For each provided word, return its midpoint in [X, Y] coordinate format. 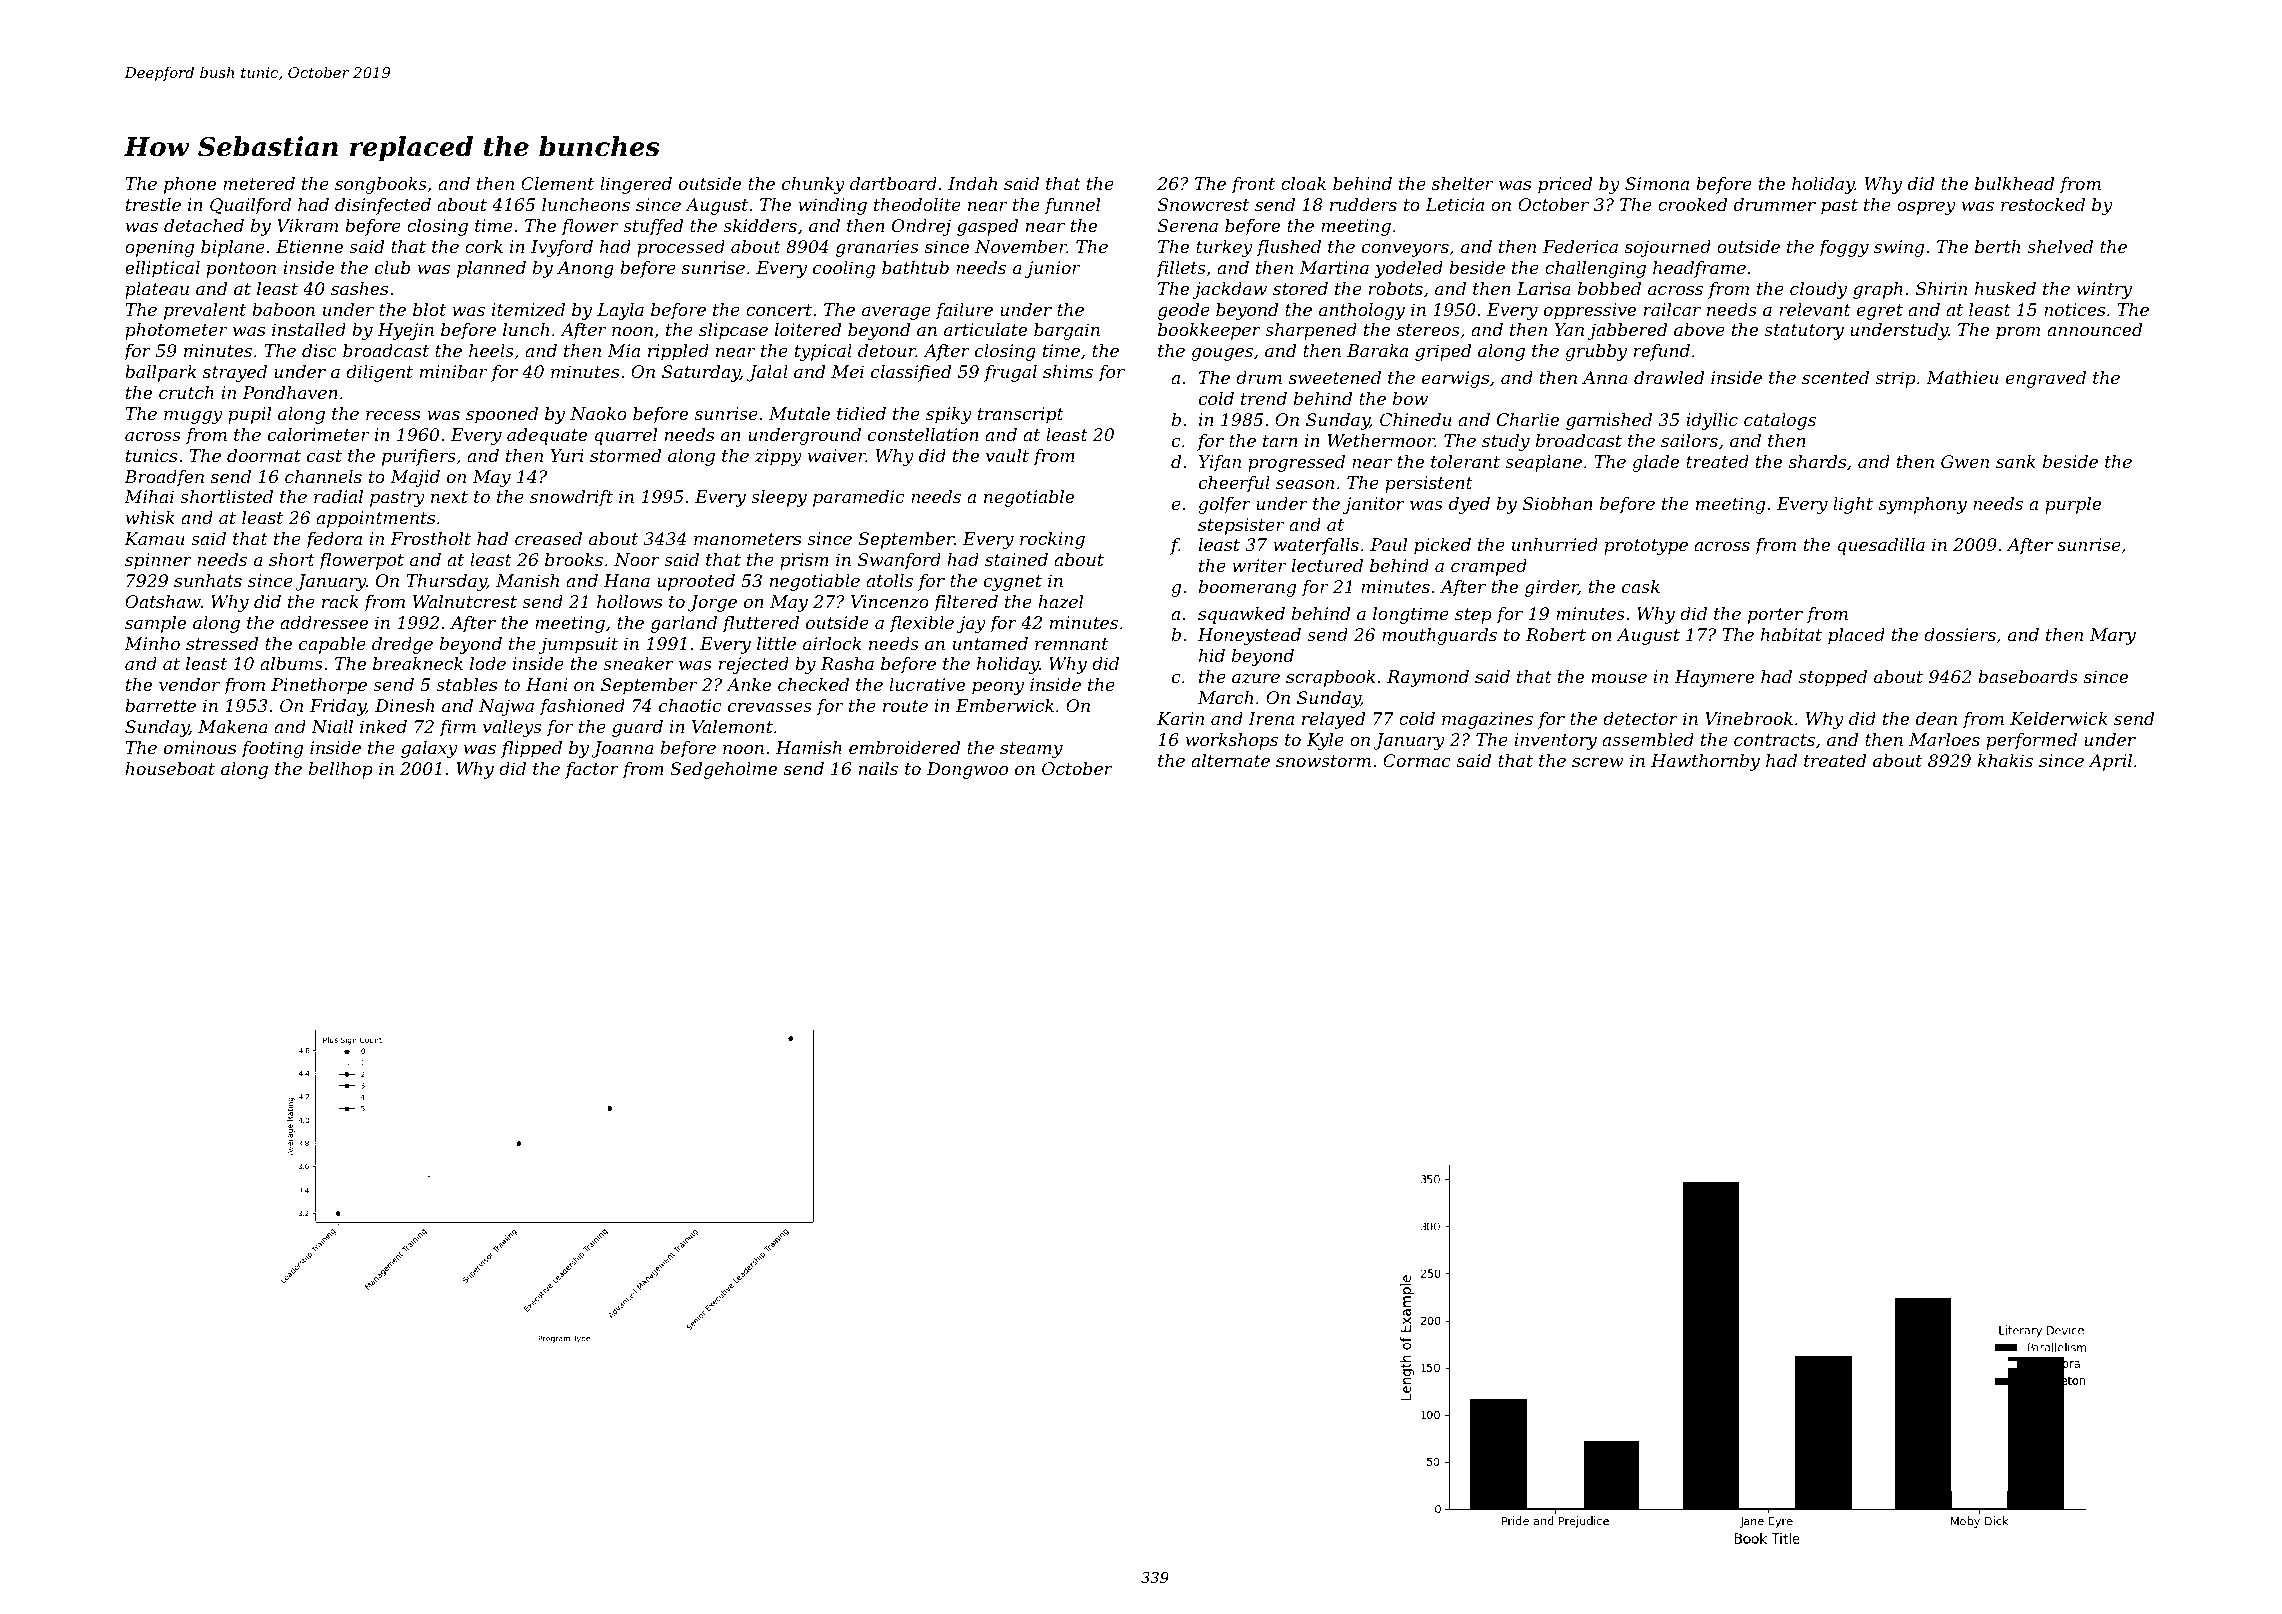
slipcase [733, 331]
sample [155, 624]
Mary [2113, 636]
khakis [2005, 760]
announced [2094, 329]
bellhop [341, 770]
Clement [557, 183]
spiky [949, 415]
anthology [1362, 311]
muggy [193, 417]
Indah [972, 183]
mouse [1619, 678]
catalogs [1780, 421]
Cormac [1417, 760]
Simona [1657, 183]
